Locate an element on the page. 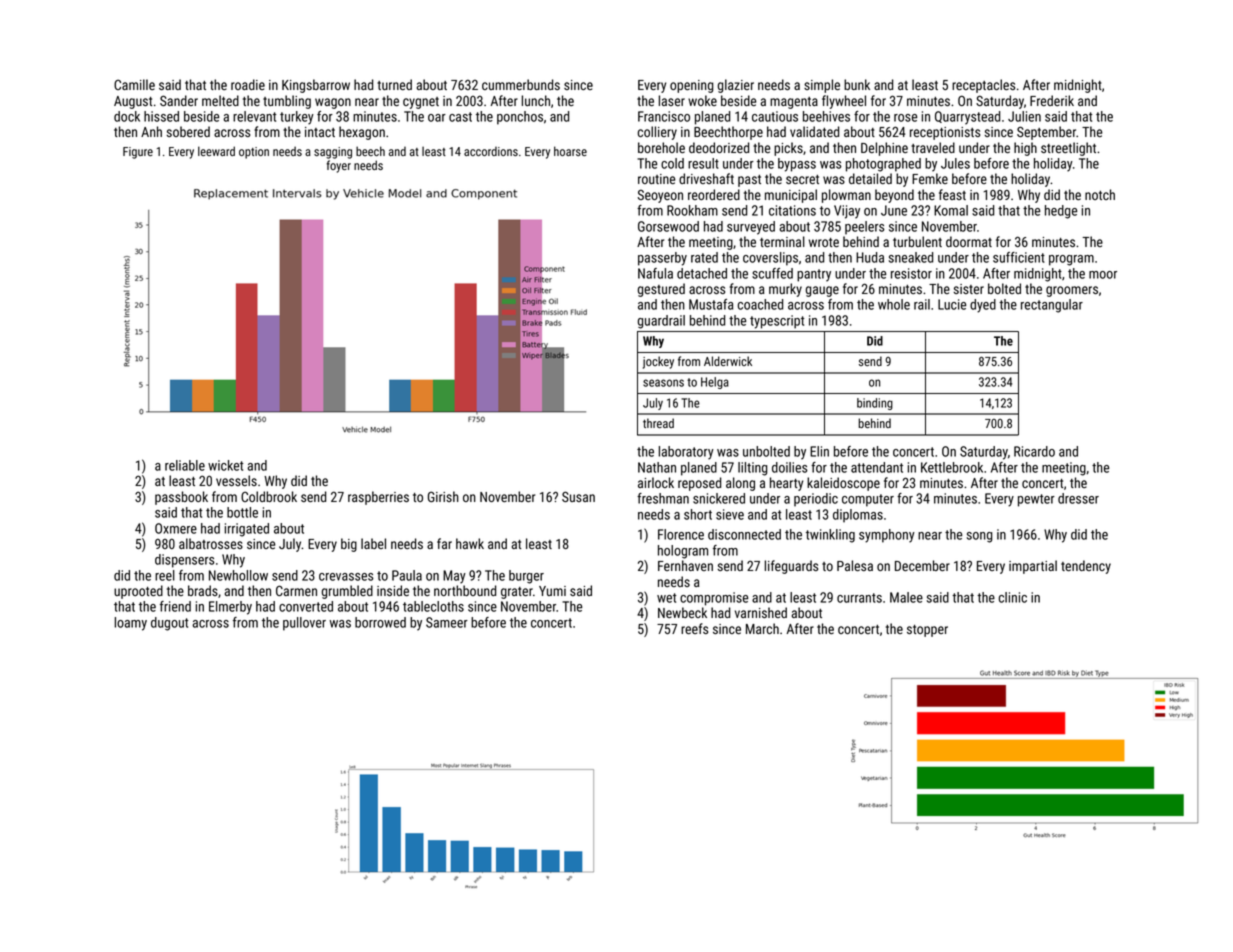  pewter is located at coordinates (1036, 500).
